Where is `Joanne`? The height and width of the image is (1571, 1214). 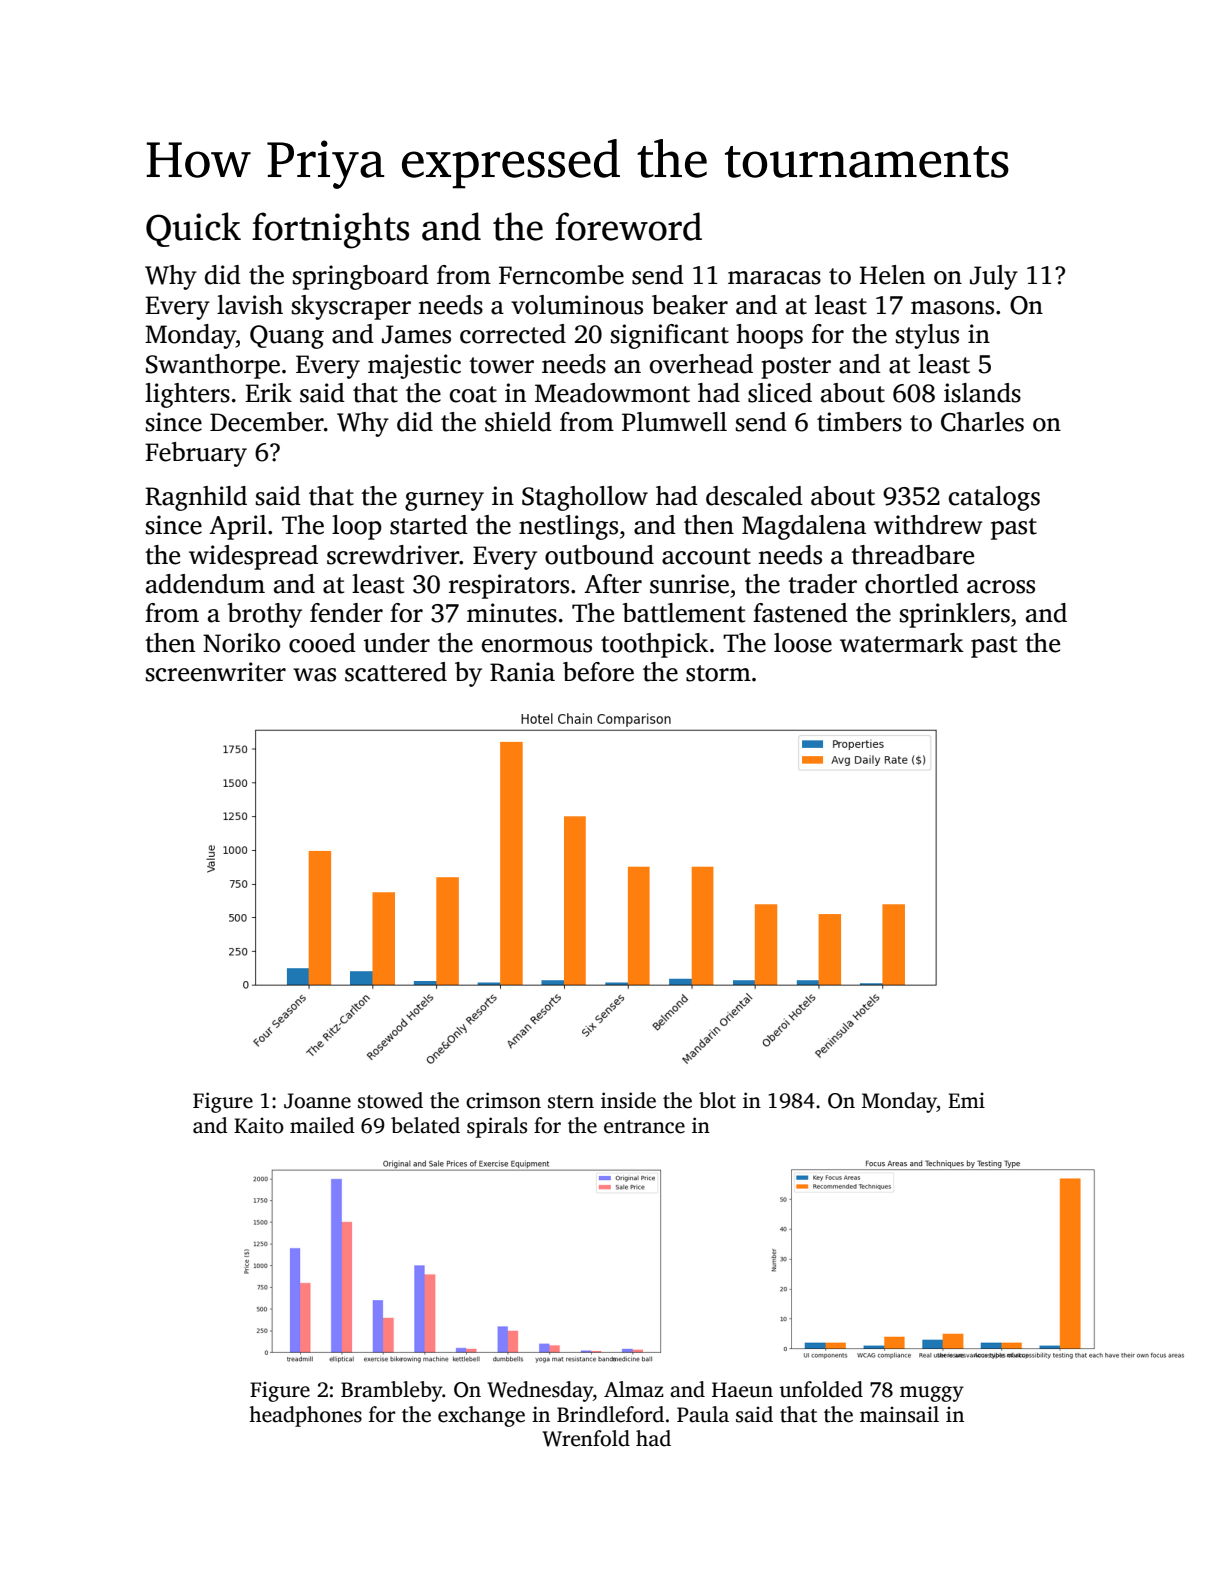 Joanne is located at coordinates (317, 1101).
